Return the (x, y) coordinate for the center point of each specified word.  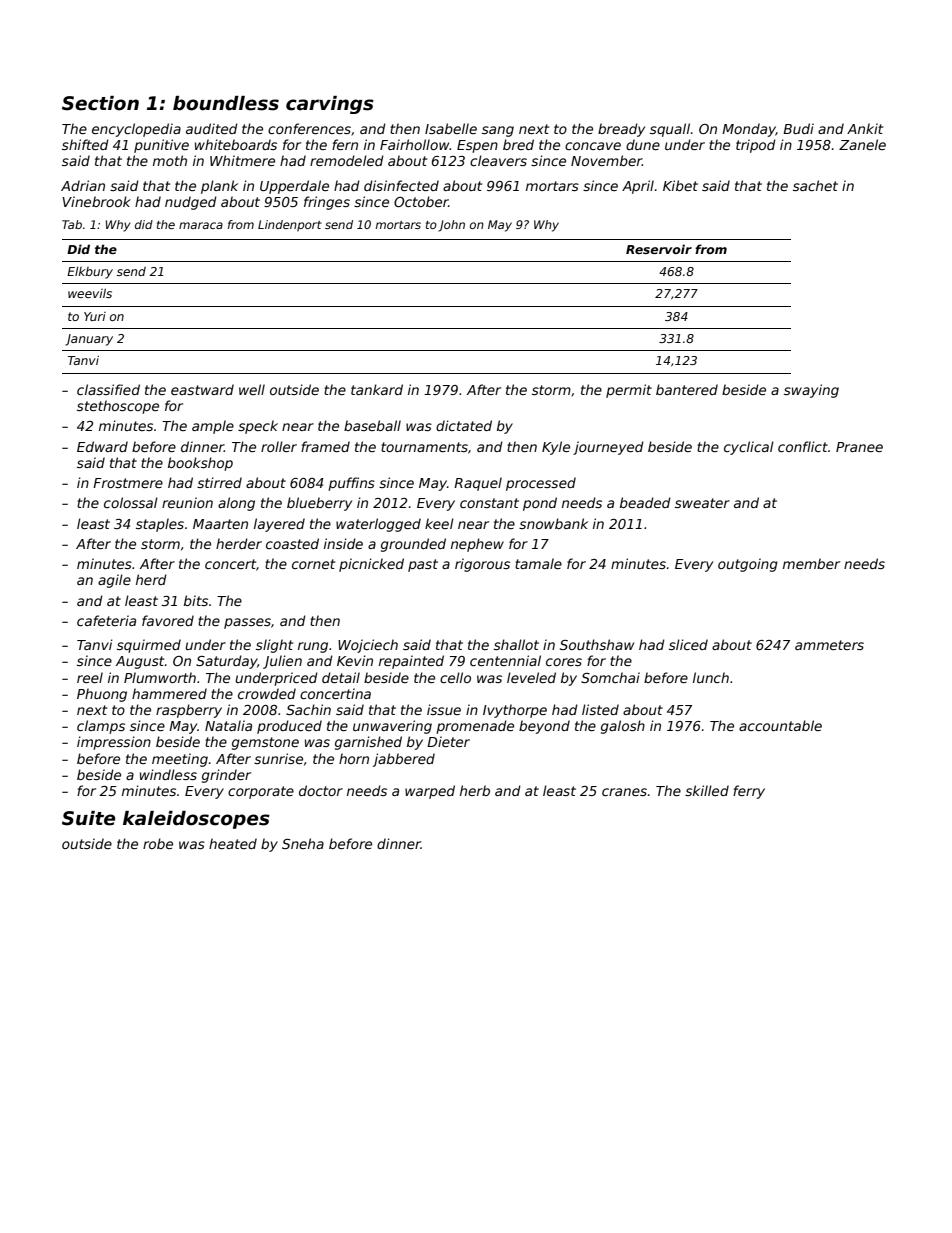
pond (540, 504)
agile (114, 581)
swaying (811, 391)
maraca (201, 225)
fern (345, 144)
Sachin (308, 709)
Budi (798, 128)
